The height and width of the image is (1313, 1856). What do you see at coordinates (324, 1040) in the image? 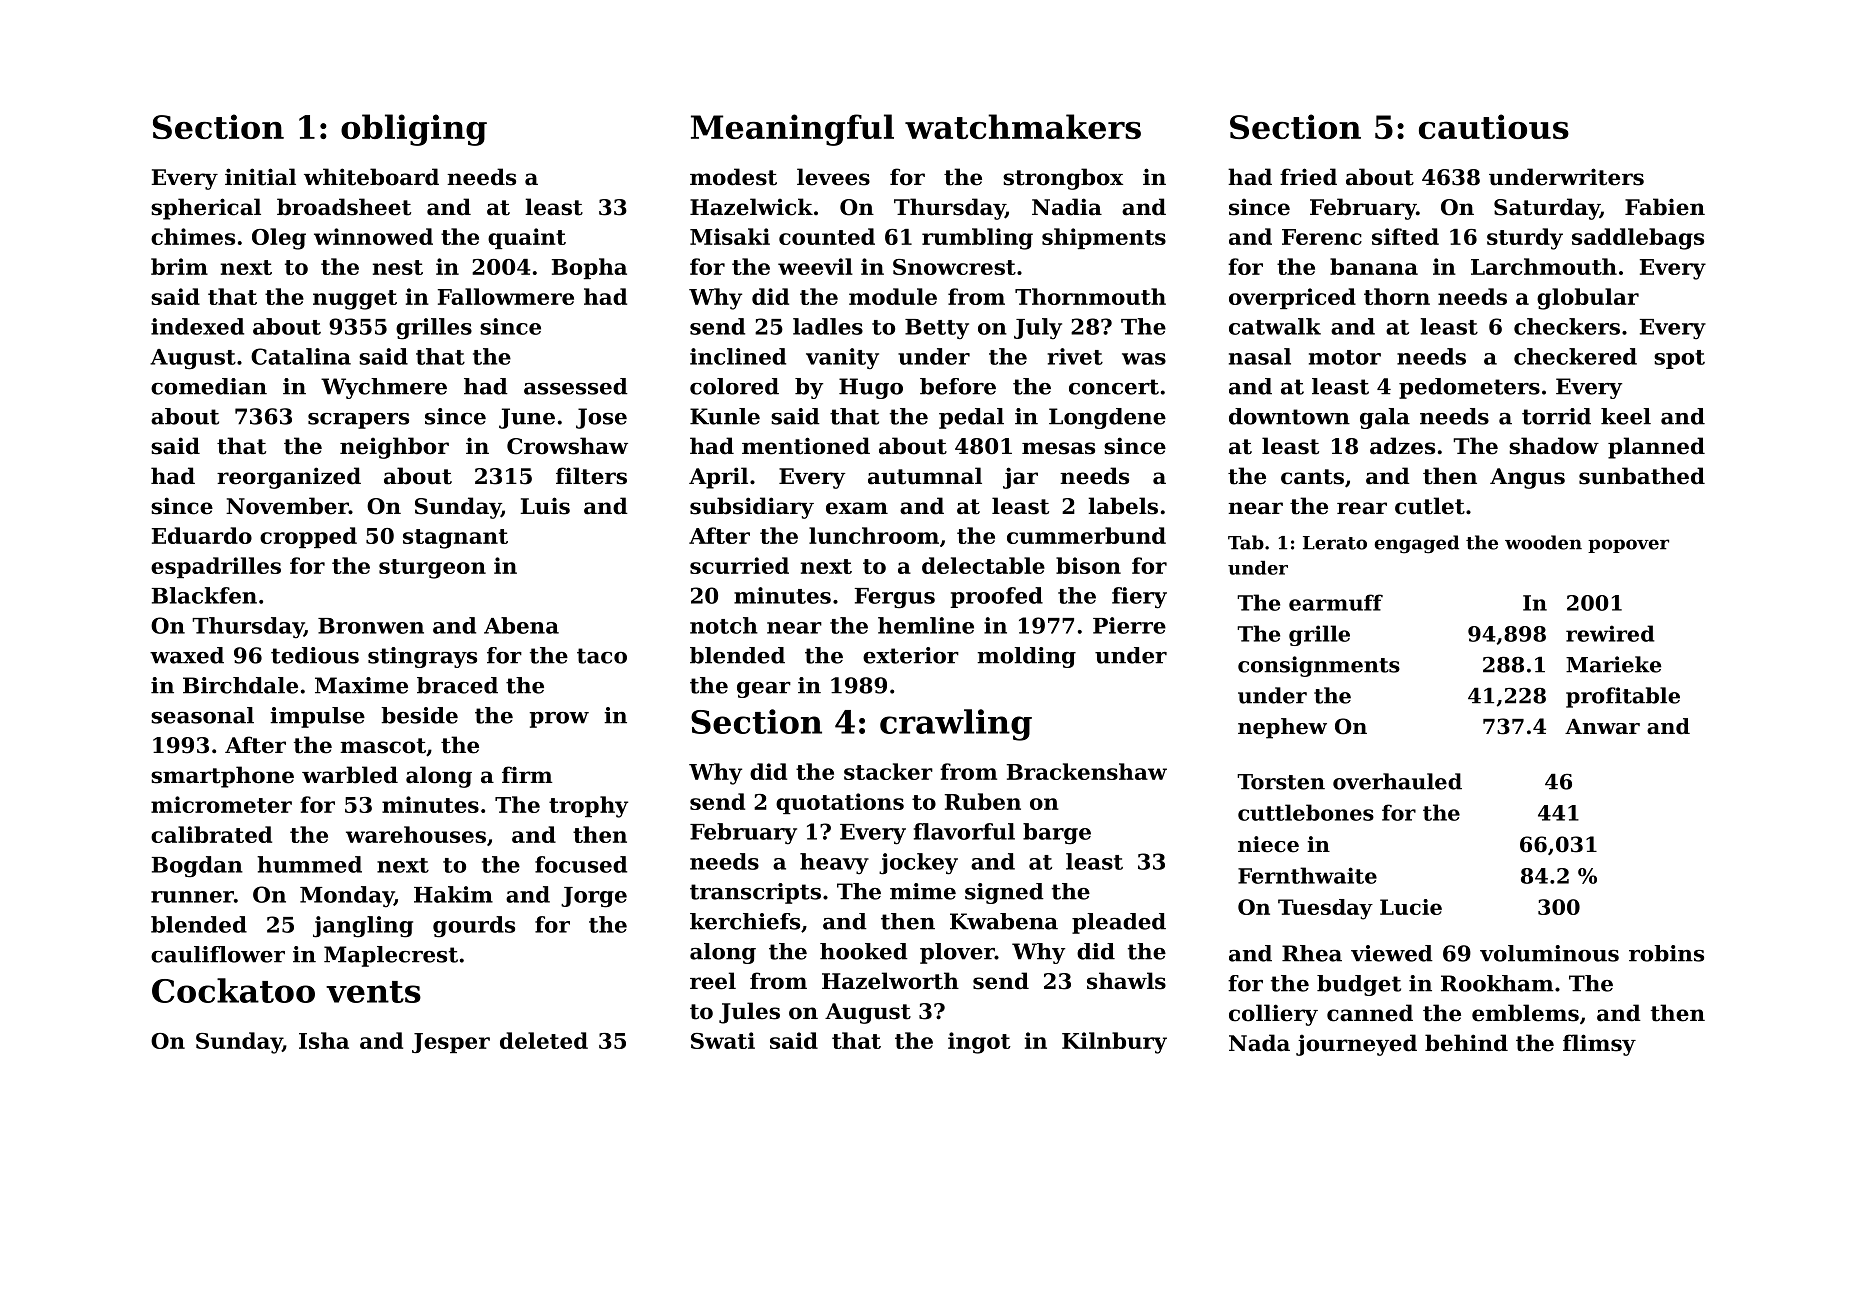
I see `Isha` at bounding box center [324, 1040].
